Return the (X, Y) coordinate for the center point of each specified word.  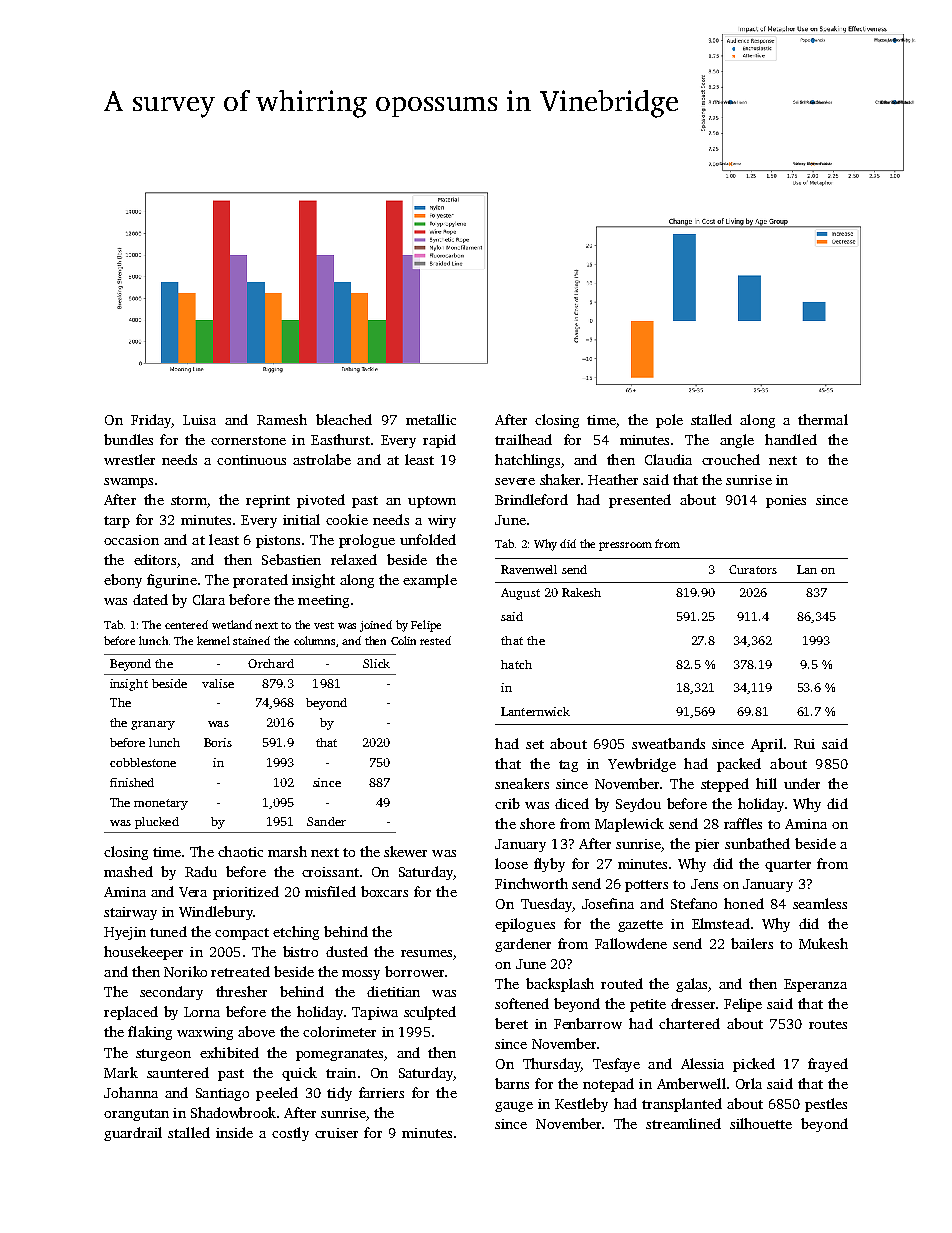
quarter (788, 866)
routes (828, 1024)
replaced (131, 1013)
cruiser (336, 1133)
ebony (123, 581)
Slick (376, 663)
